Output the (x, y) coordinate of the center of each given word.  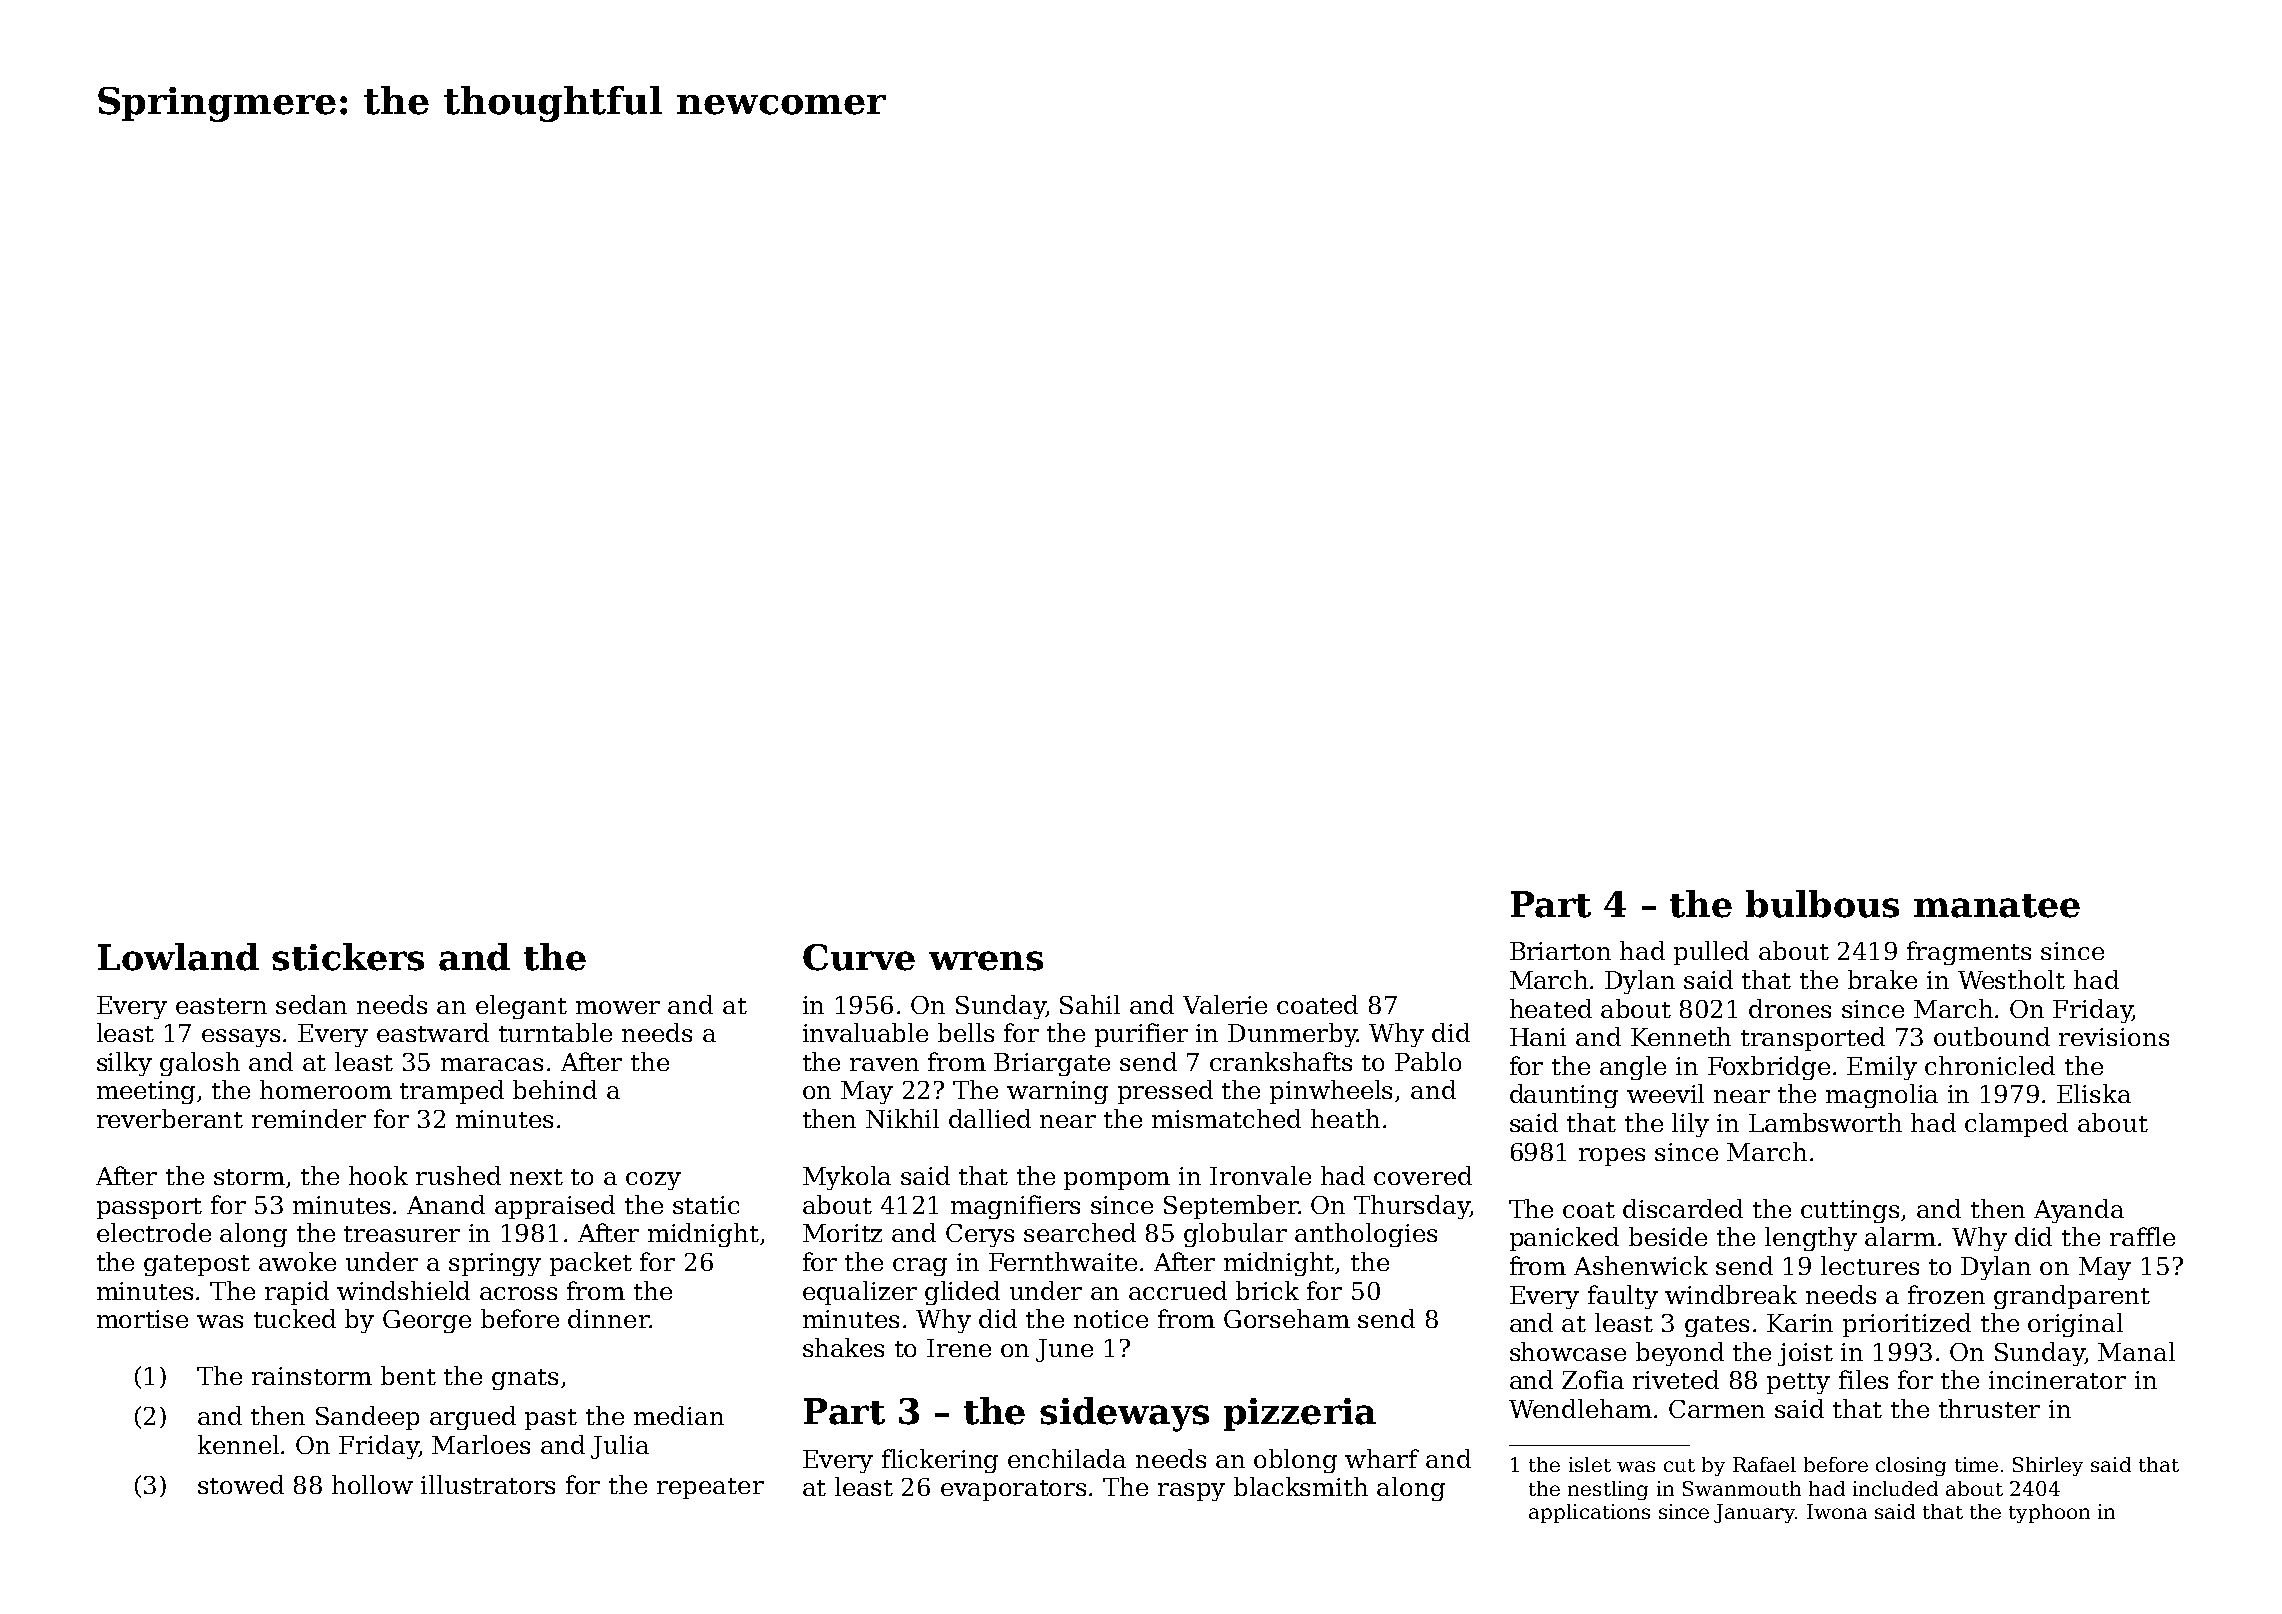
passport (149, 1208)
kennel (238, 1444)
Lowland (178, 957)
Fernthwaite (1063, 1261)
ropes (1612, 1157)
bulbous (1822, 904)
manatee (1997, 906)
